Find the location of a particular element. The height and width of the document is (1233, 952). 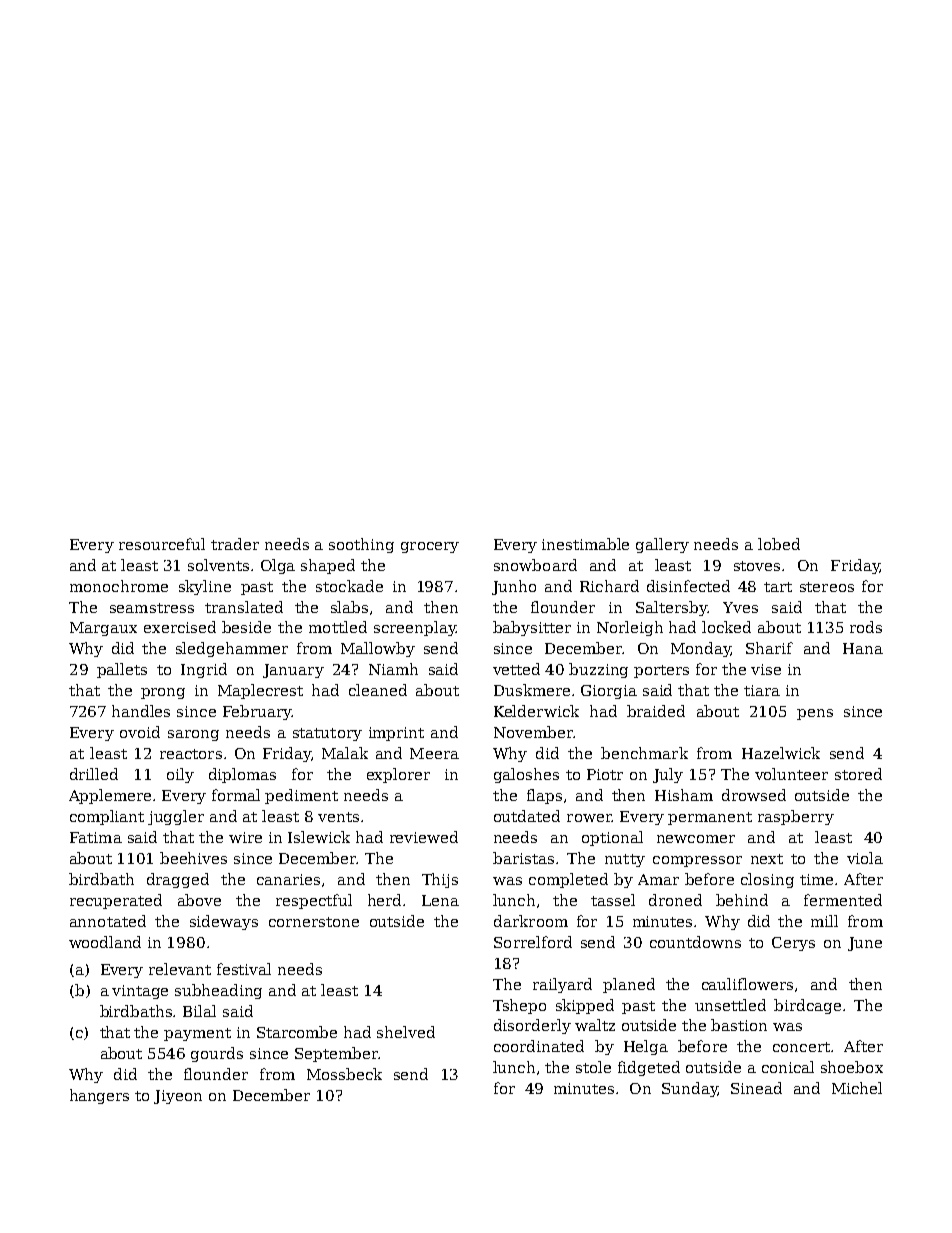

cornerstone is located at coordinates (314, 922).
